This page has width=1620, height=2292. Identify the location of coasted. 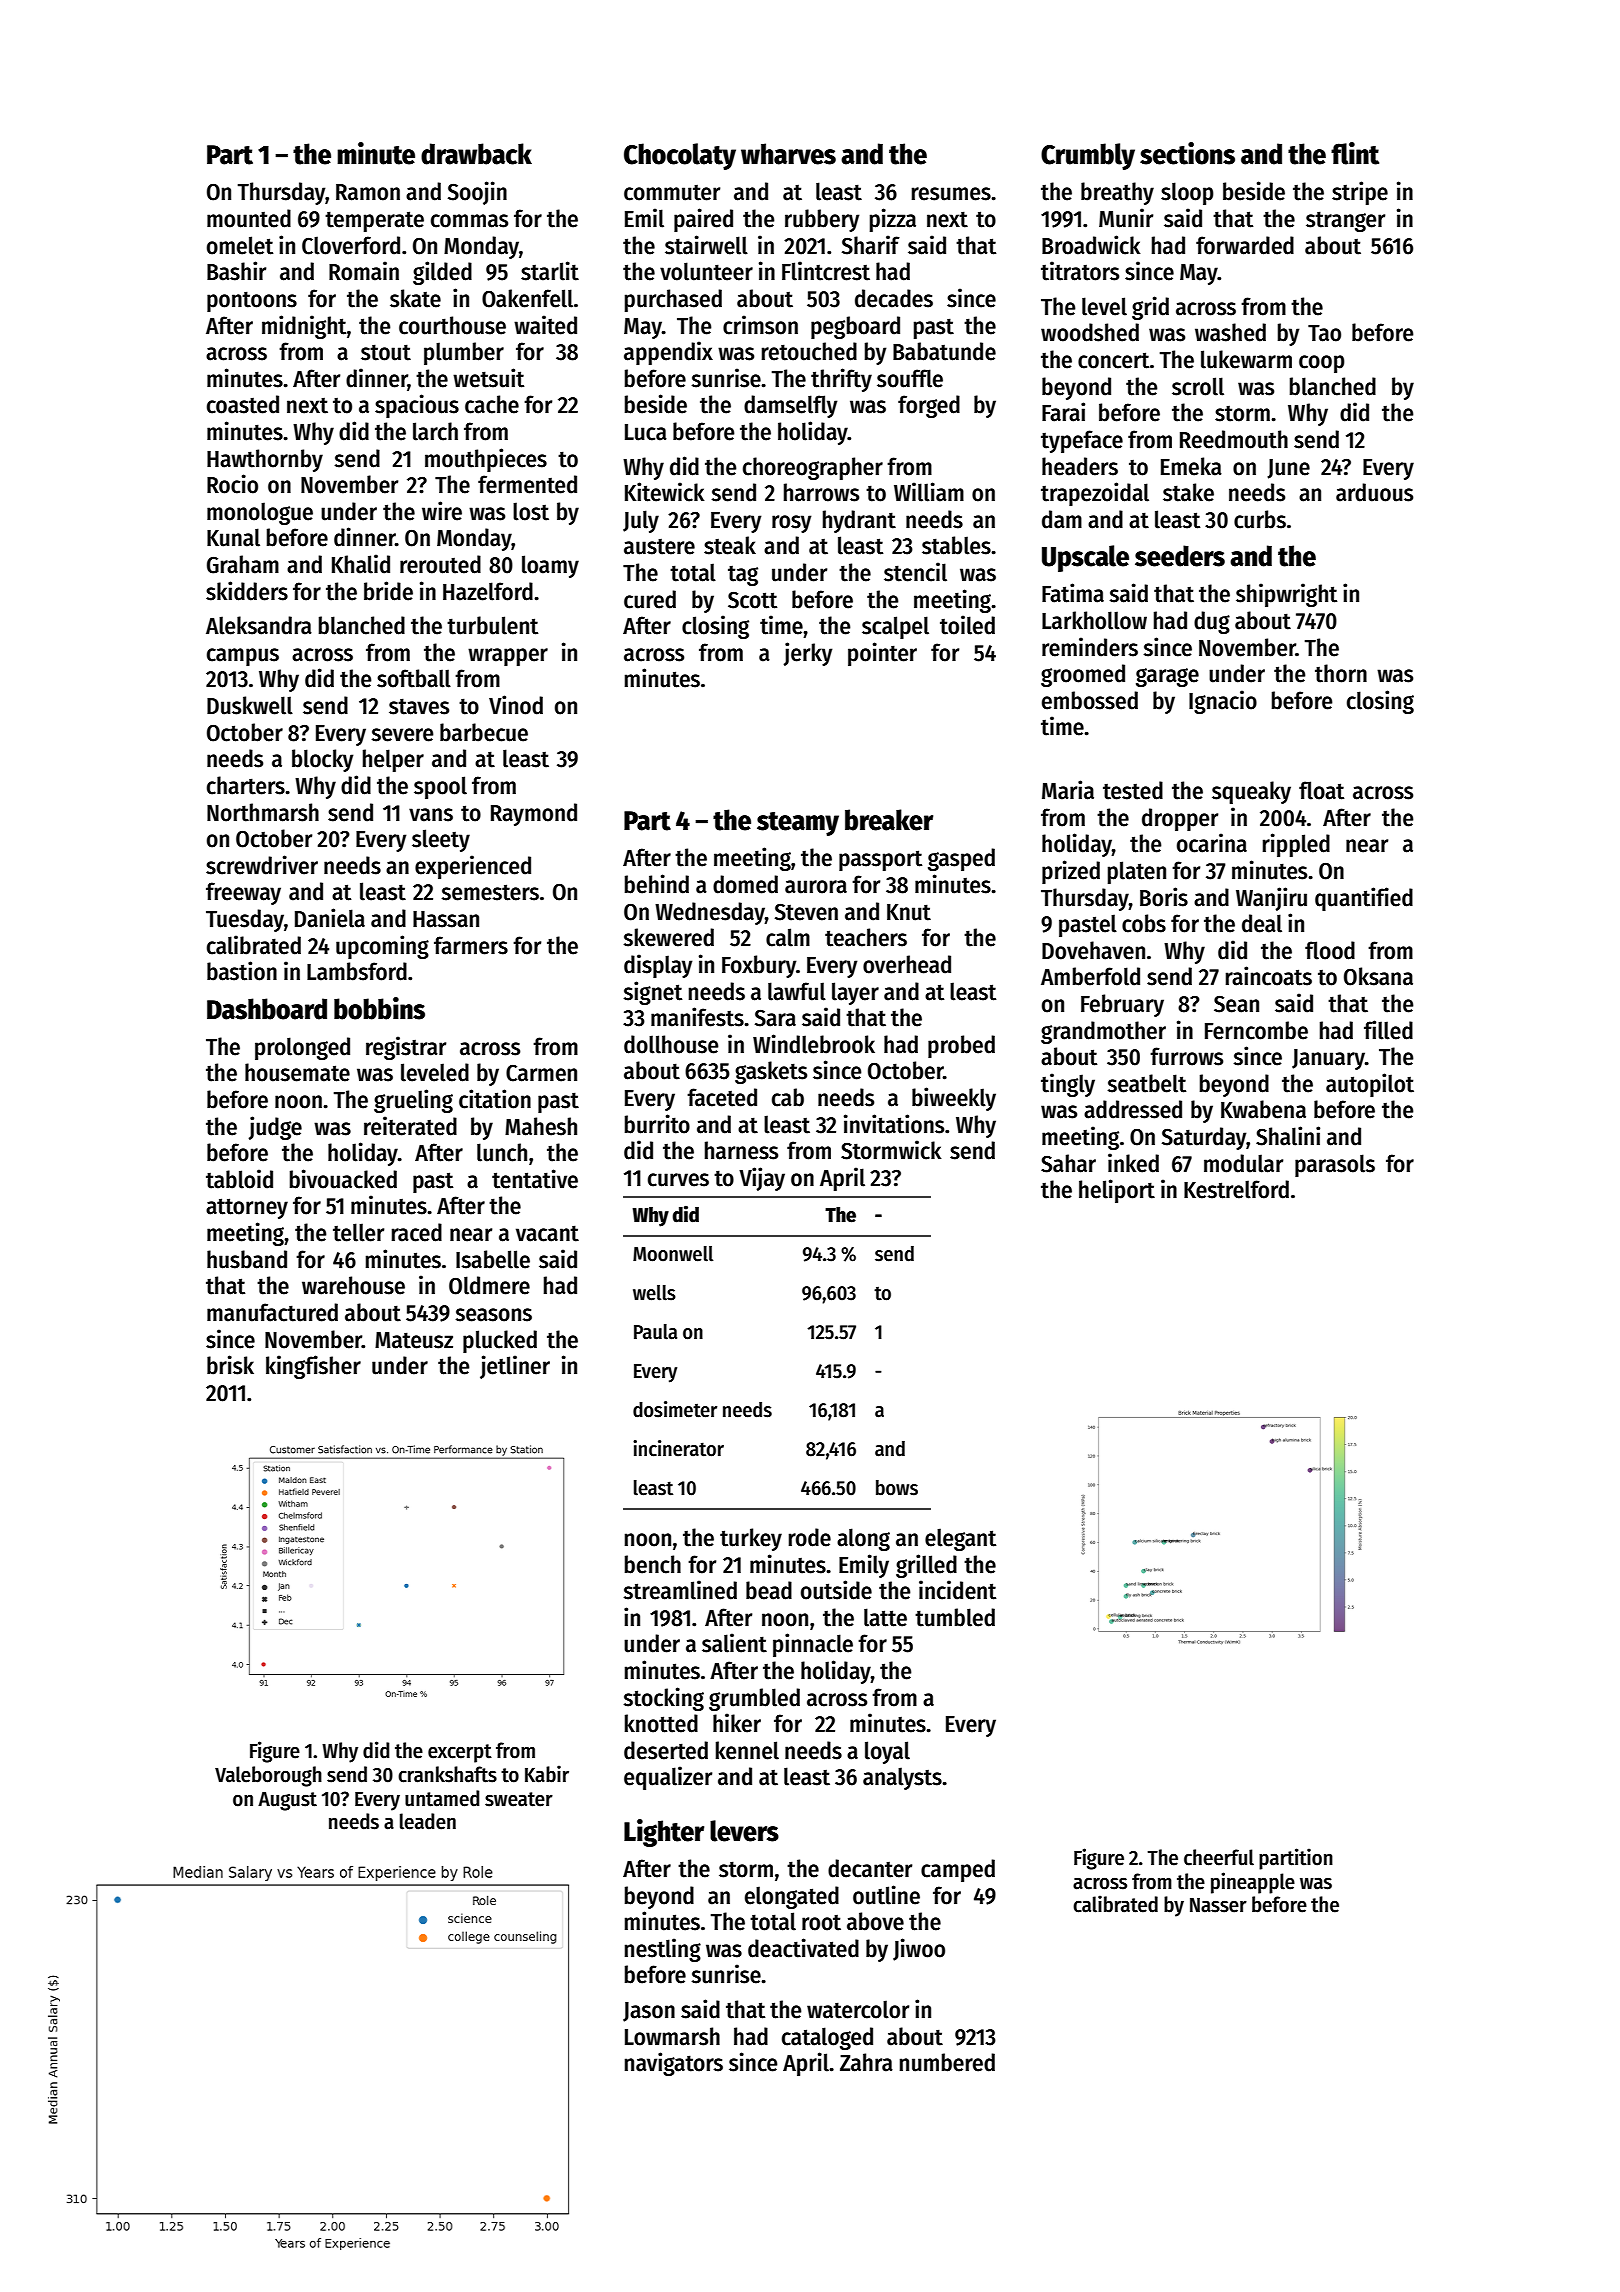
(243, 404).
